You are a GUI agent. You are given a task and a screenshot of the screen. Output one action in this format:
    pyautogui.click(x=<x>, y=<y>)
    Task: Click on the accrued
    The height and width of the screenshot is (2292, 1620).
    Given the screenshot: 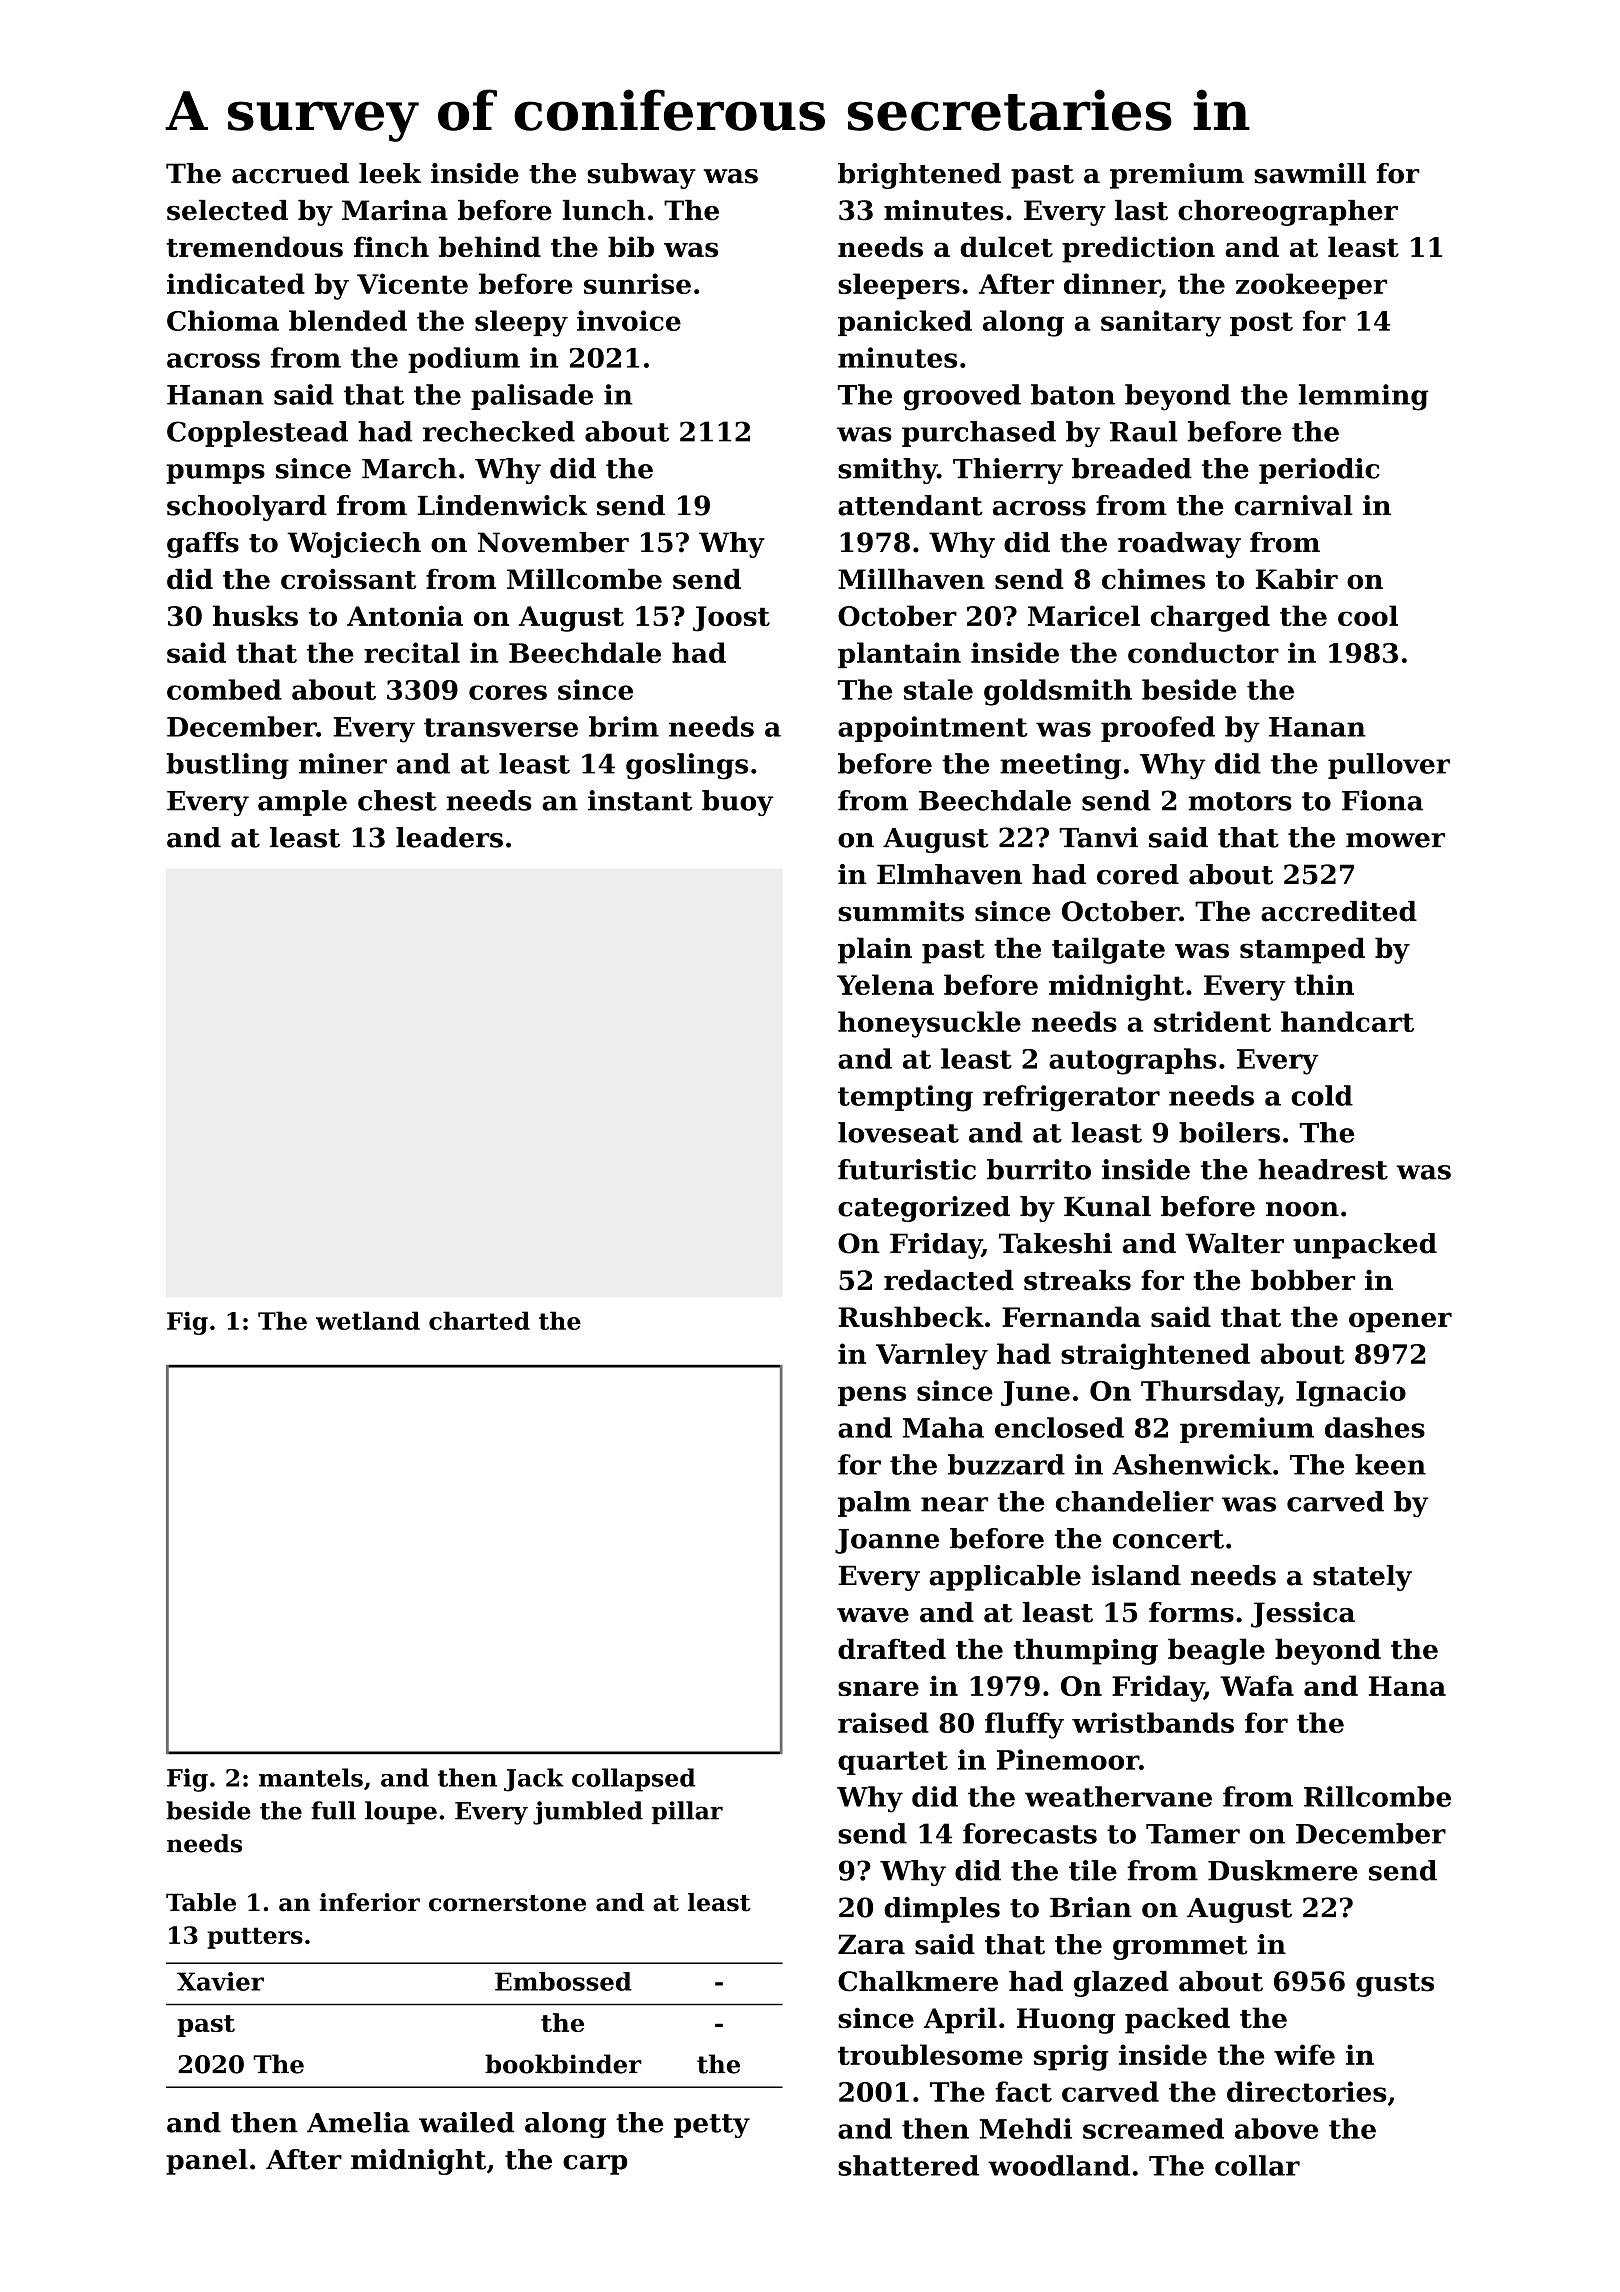 What is the action you would take?
    pyautogui.click(x=290, y=173)
